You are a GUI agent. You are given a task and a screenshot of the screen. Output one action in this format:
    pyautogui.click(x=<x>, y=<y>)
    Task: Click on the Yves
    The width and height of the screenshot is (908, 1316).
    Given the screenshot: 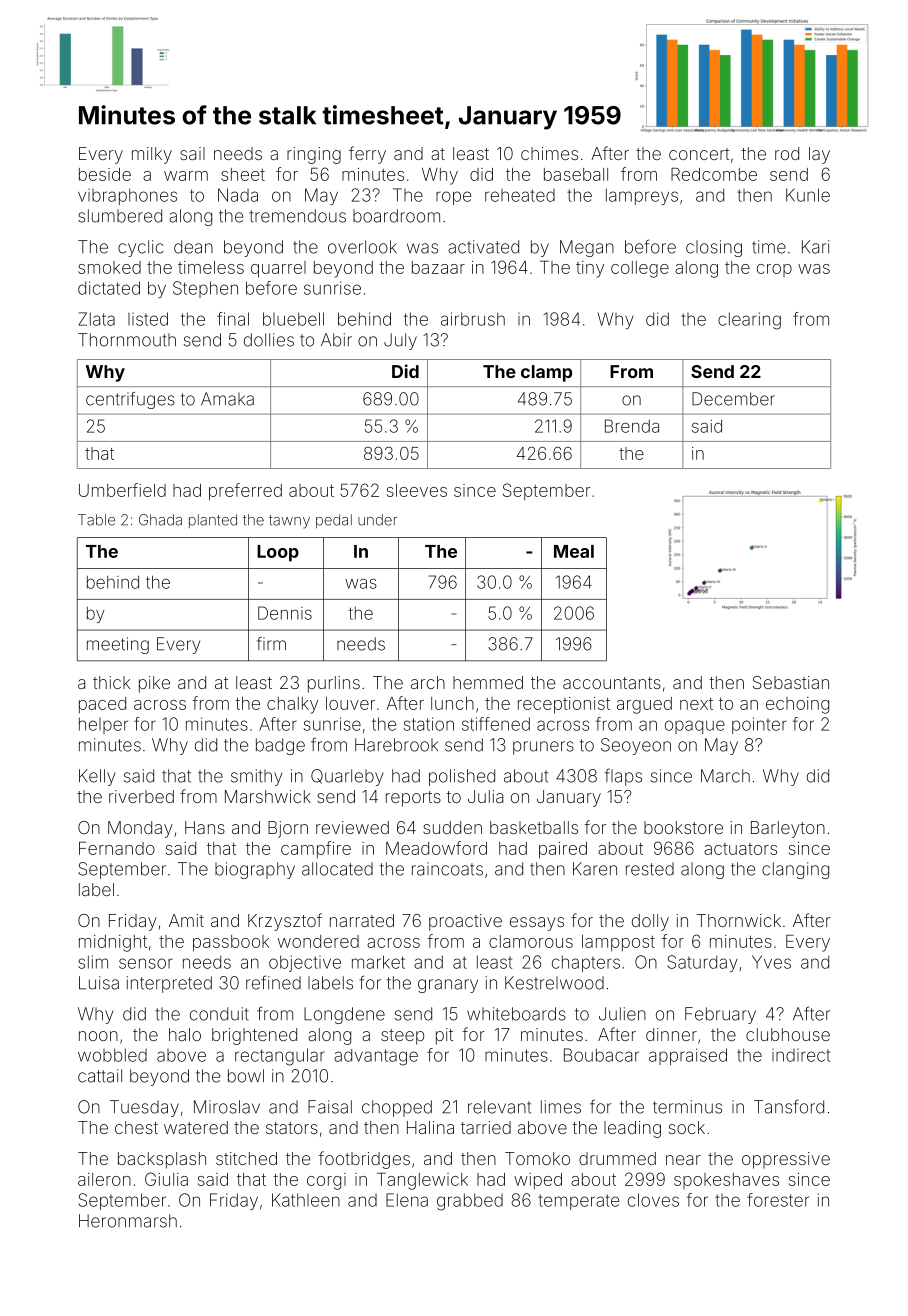 What is the action you would take?
    pyautogui.click(x=771, y=962)
